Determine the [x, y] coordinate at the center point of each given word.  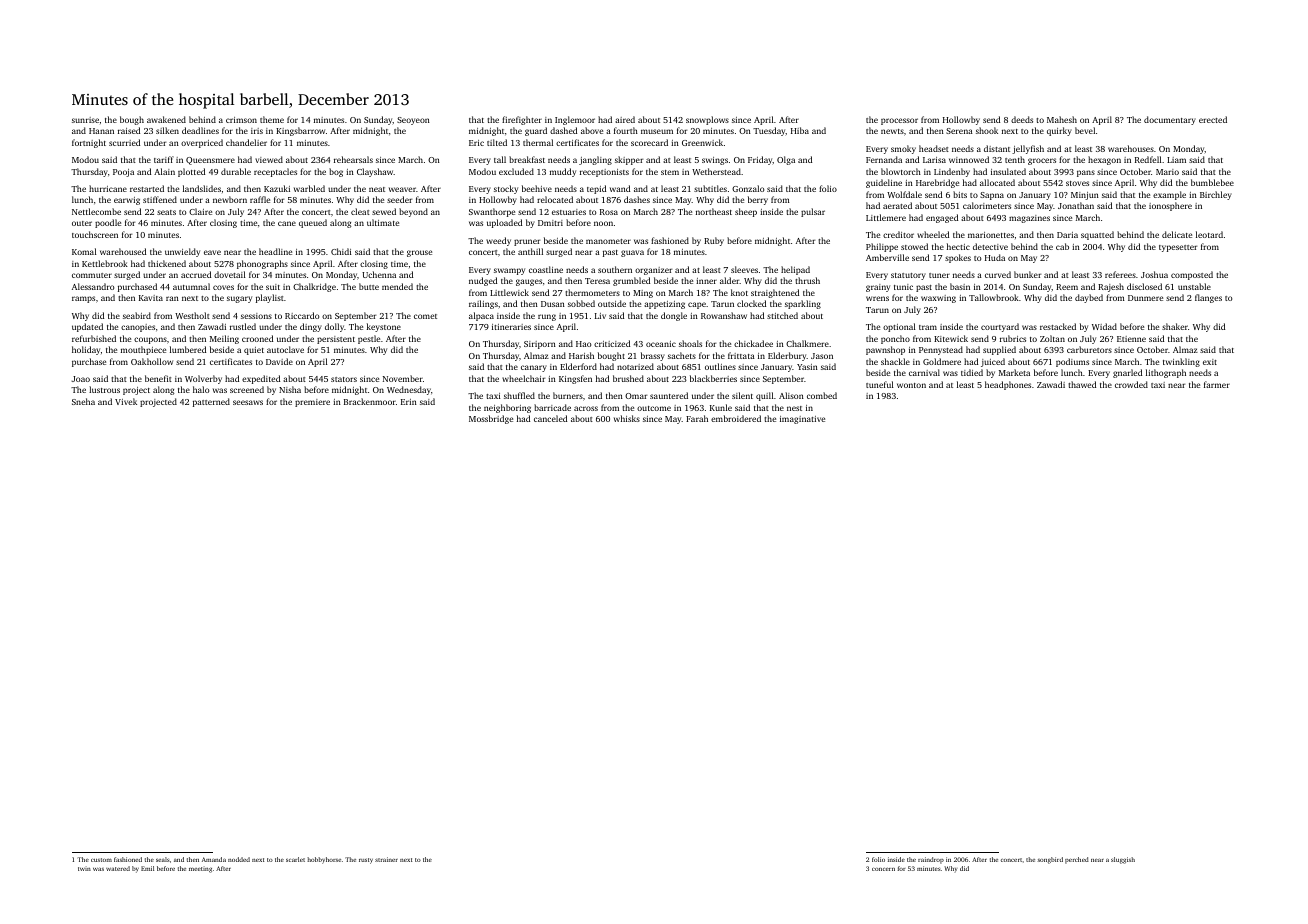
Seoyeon [413, 121]
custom [101, 860]
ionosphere [1170, 206]
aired [625, 119]
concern [883, 869]
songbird [1050, 860]
